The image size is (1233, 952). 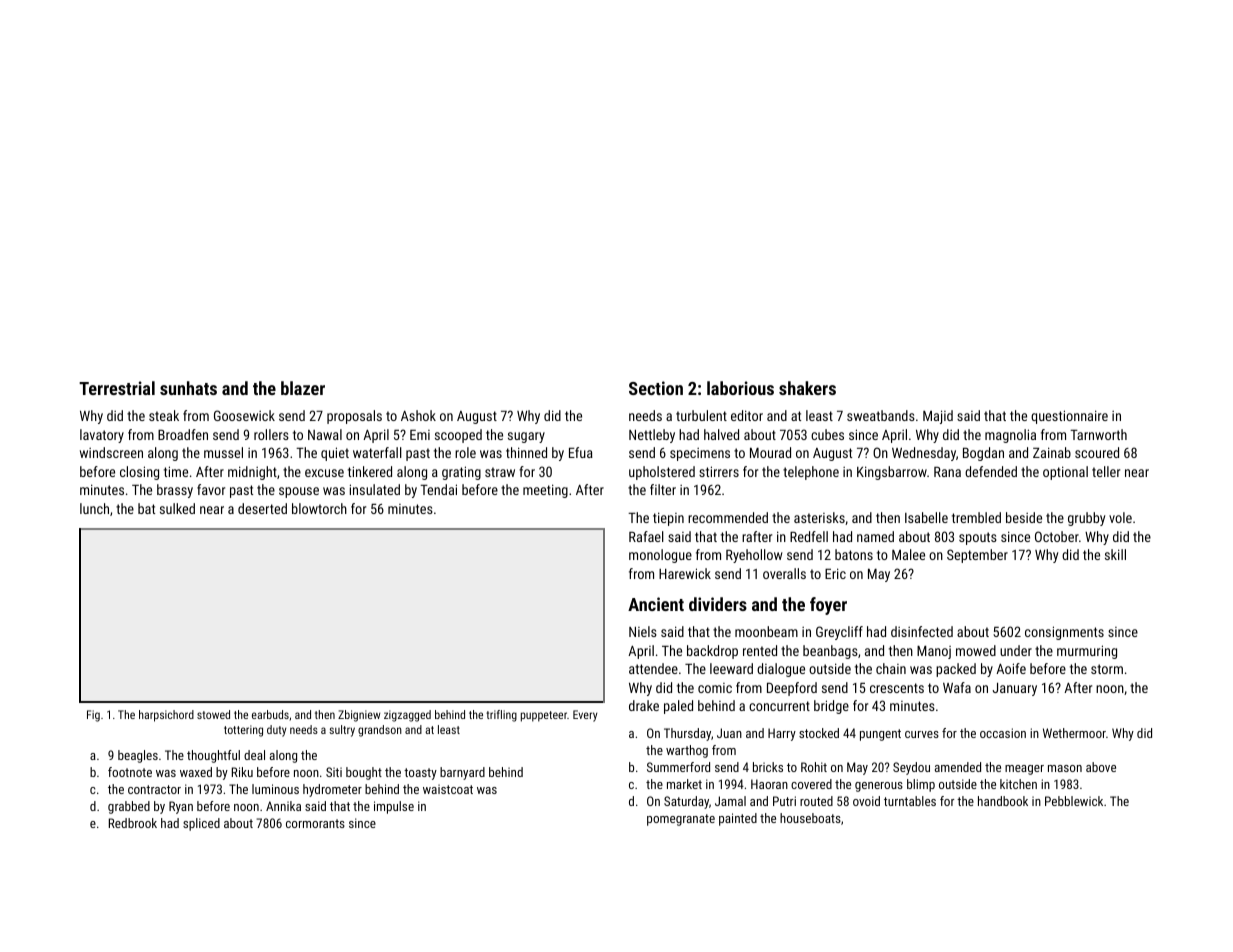 I want to click on brassy, so click(x=175, y=491).
